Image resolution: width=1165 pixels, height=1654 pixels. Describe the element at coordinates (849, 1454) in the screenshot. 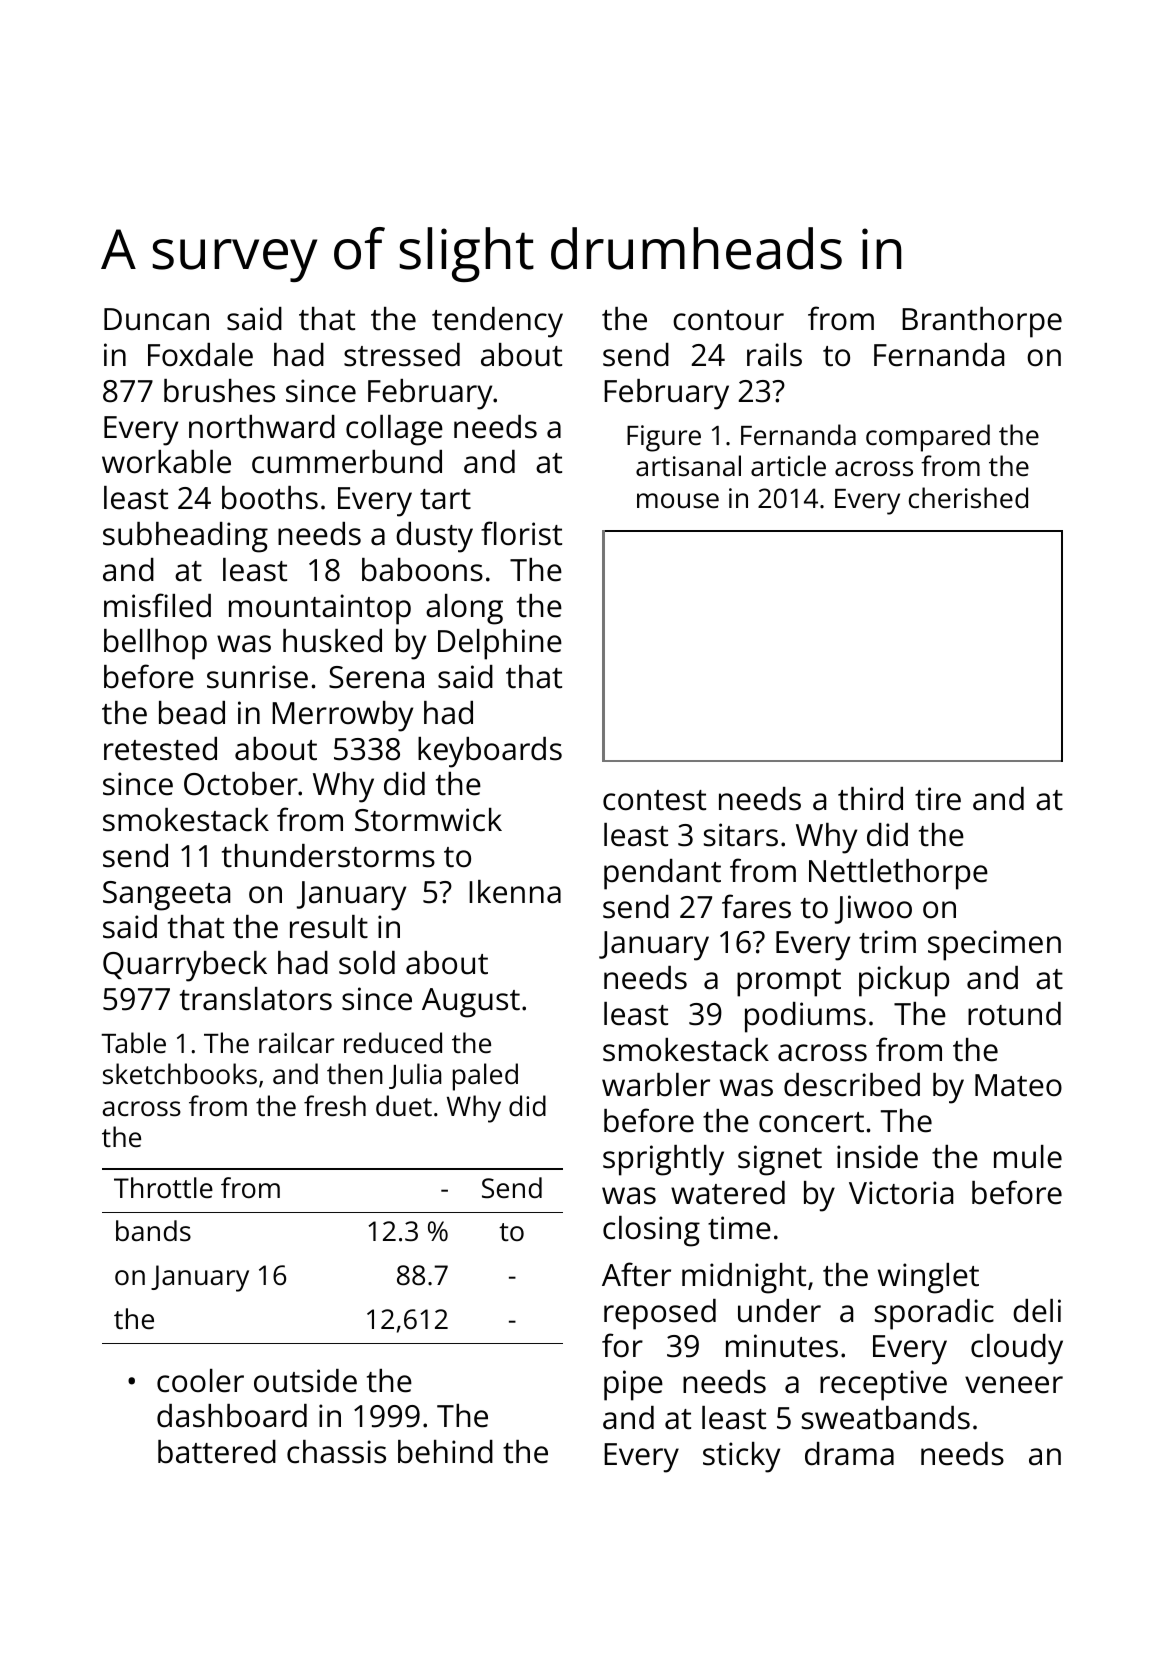

I see `drama` at that location.
